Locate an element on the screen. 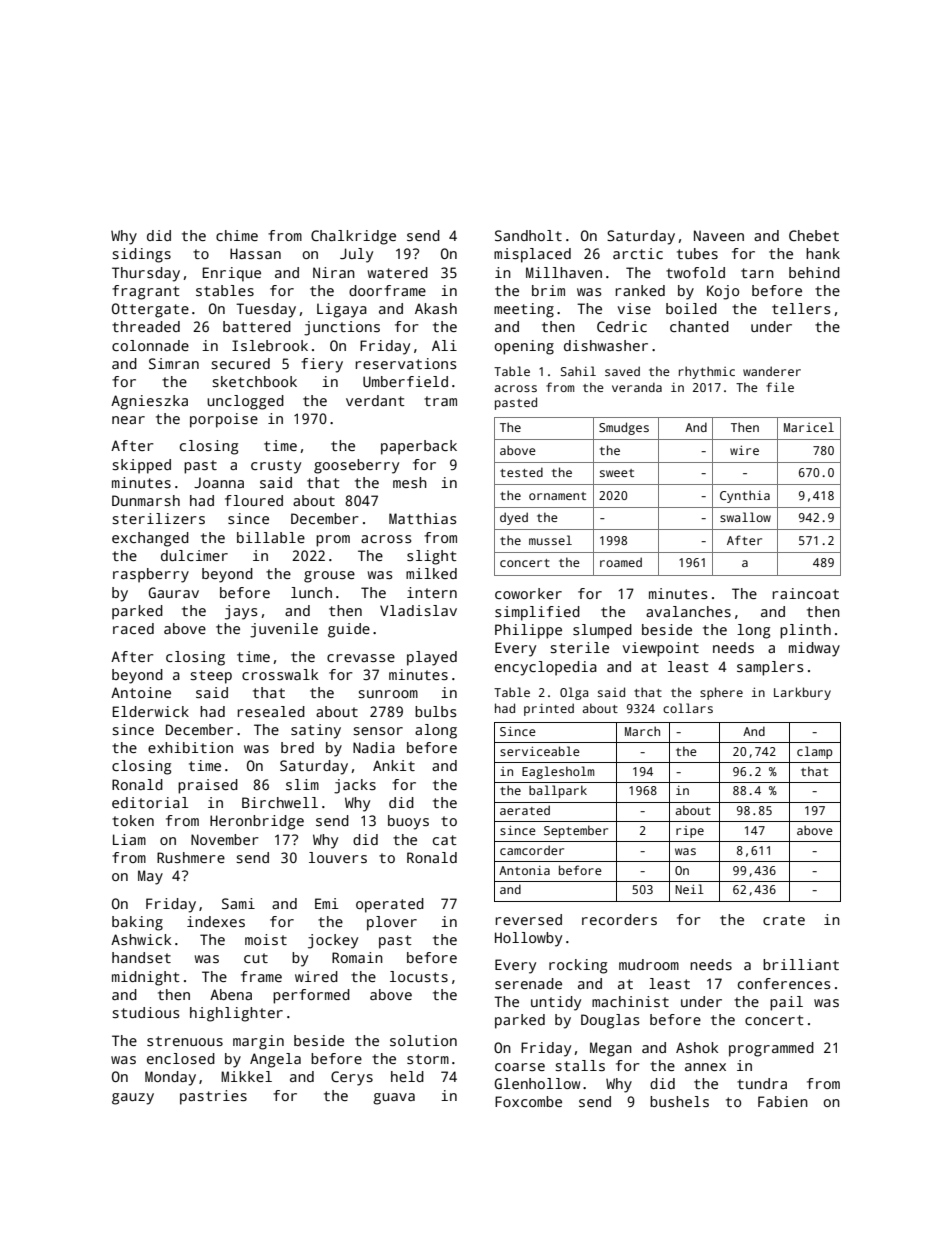 The width and height of the screenshot is (952, 1233). chime is located at coordinates (237, 235).
